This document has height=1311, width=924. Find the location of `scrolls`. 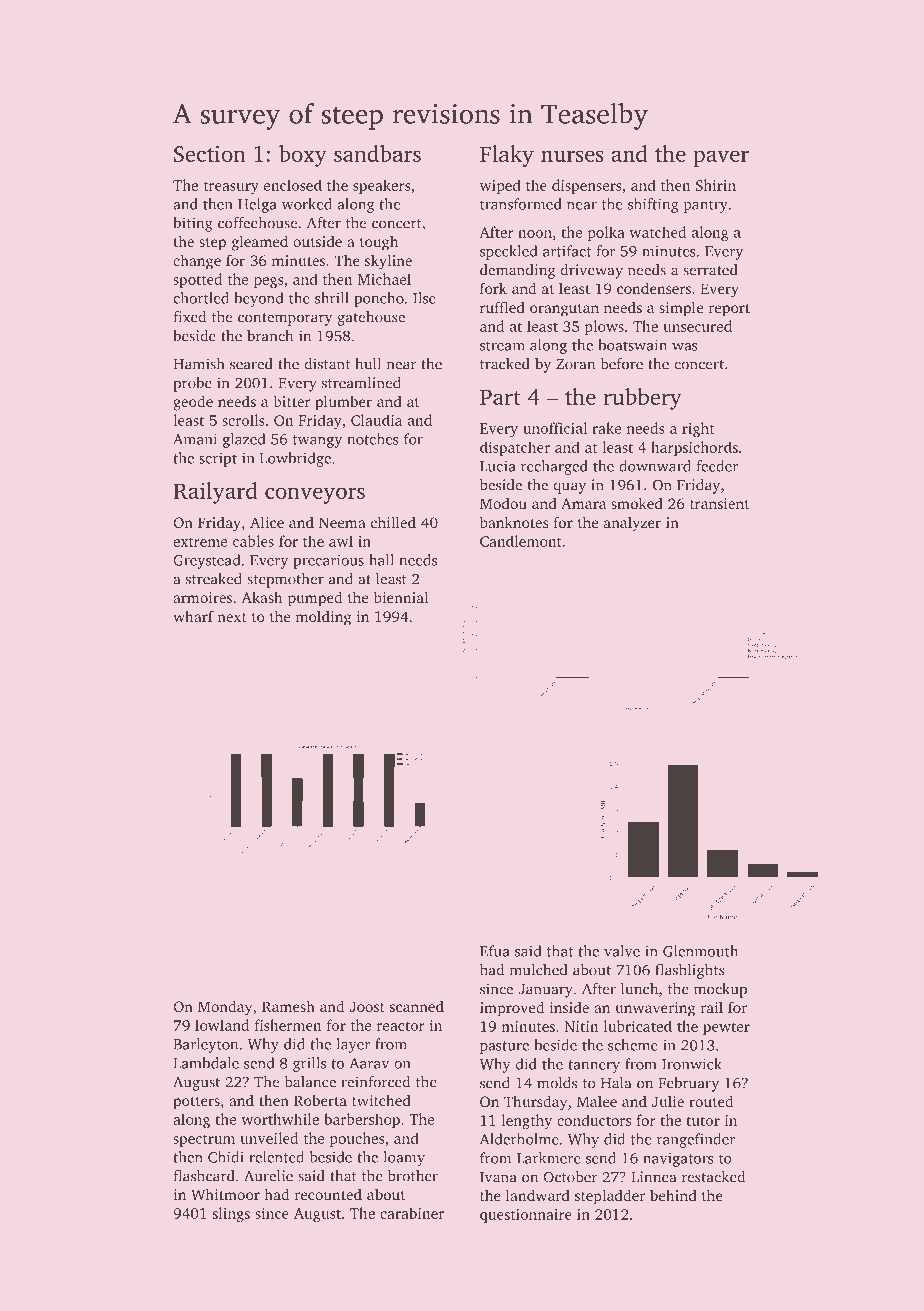

scrolls is located at coordinates (243, 420).
